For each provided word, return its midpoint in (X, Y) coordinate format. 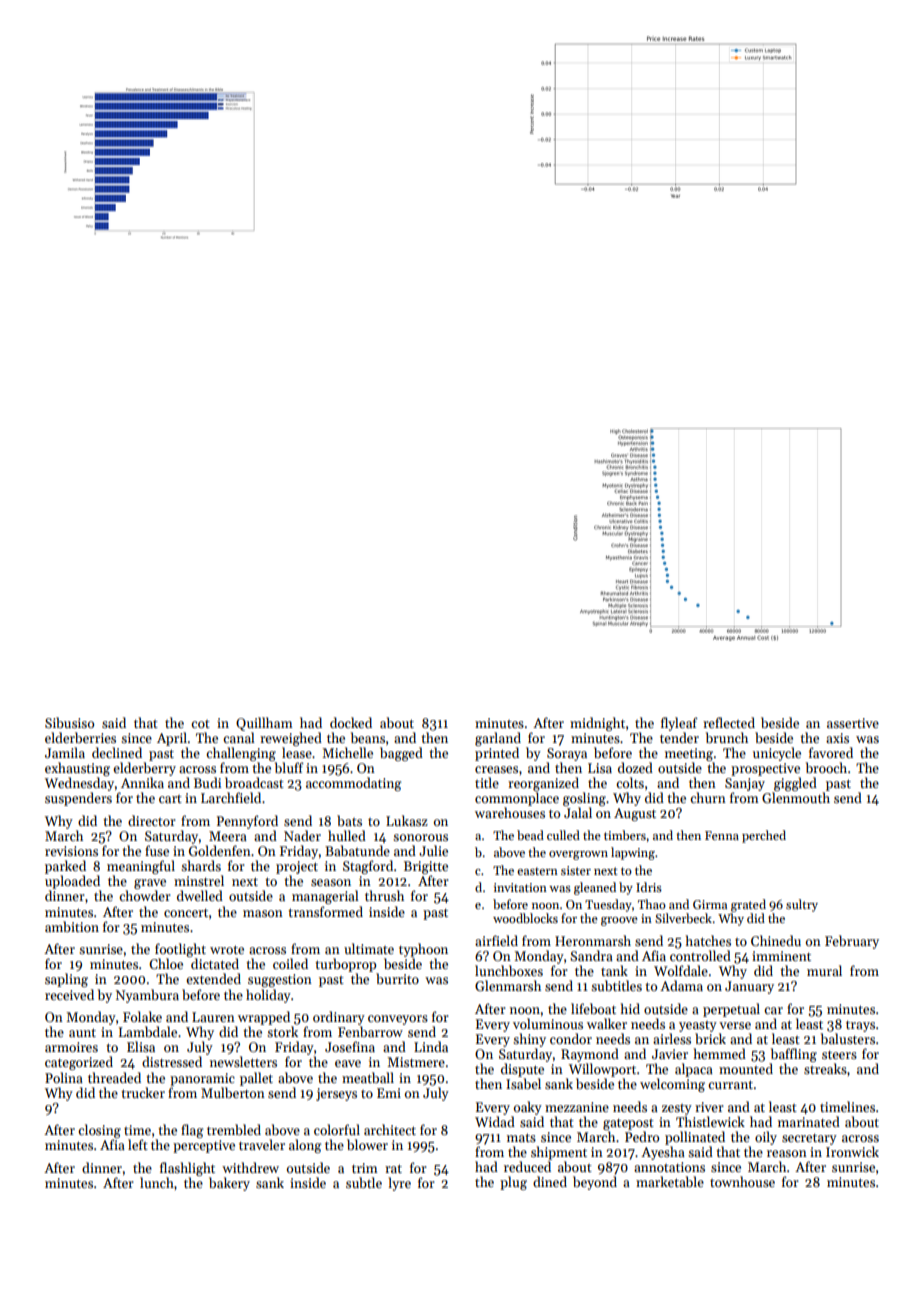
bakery (229, 1184)
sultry (802, 905)
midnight (597, 724)
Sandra (591, 955)
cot (200, 724)
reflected (729, 722)
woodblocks (525, 918)
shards (201, 865)
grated (748, 905)
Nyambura (147, 996)
